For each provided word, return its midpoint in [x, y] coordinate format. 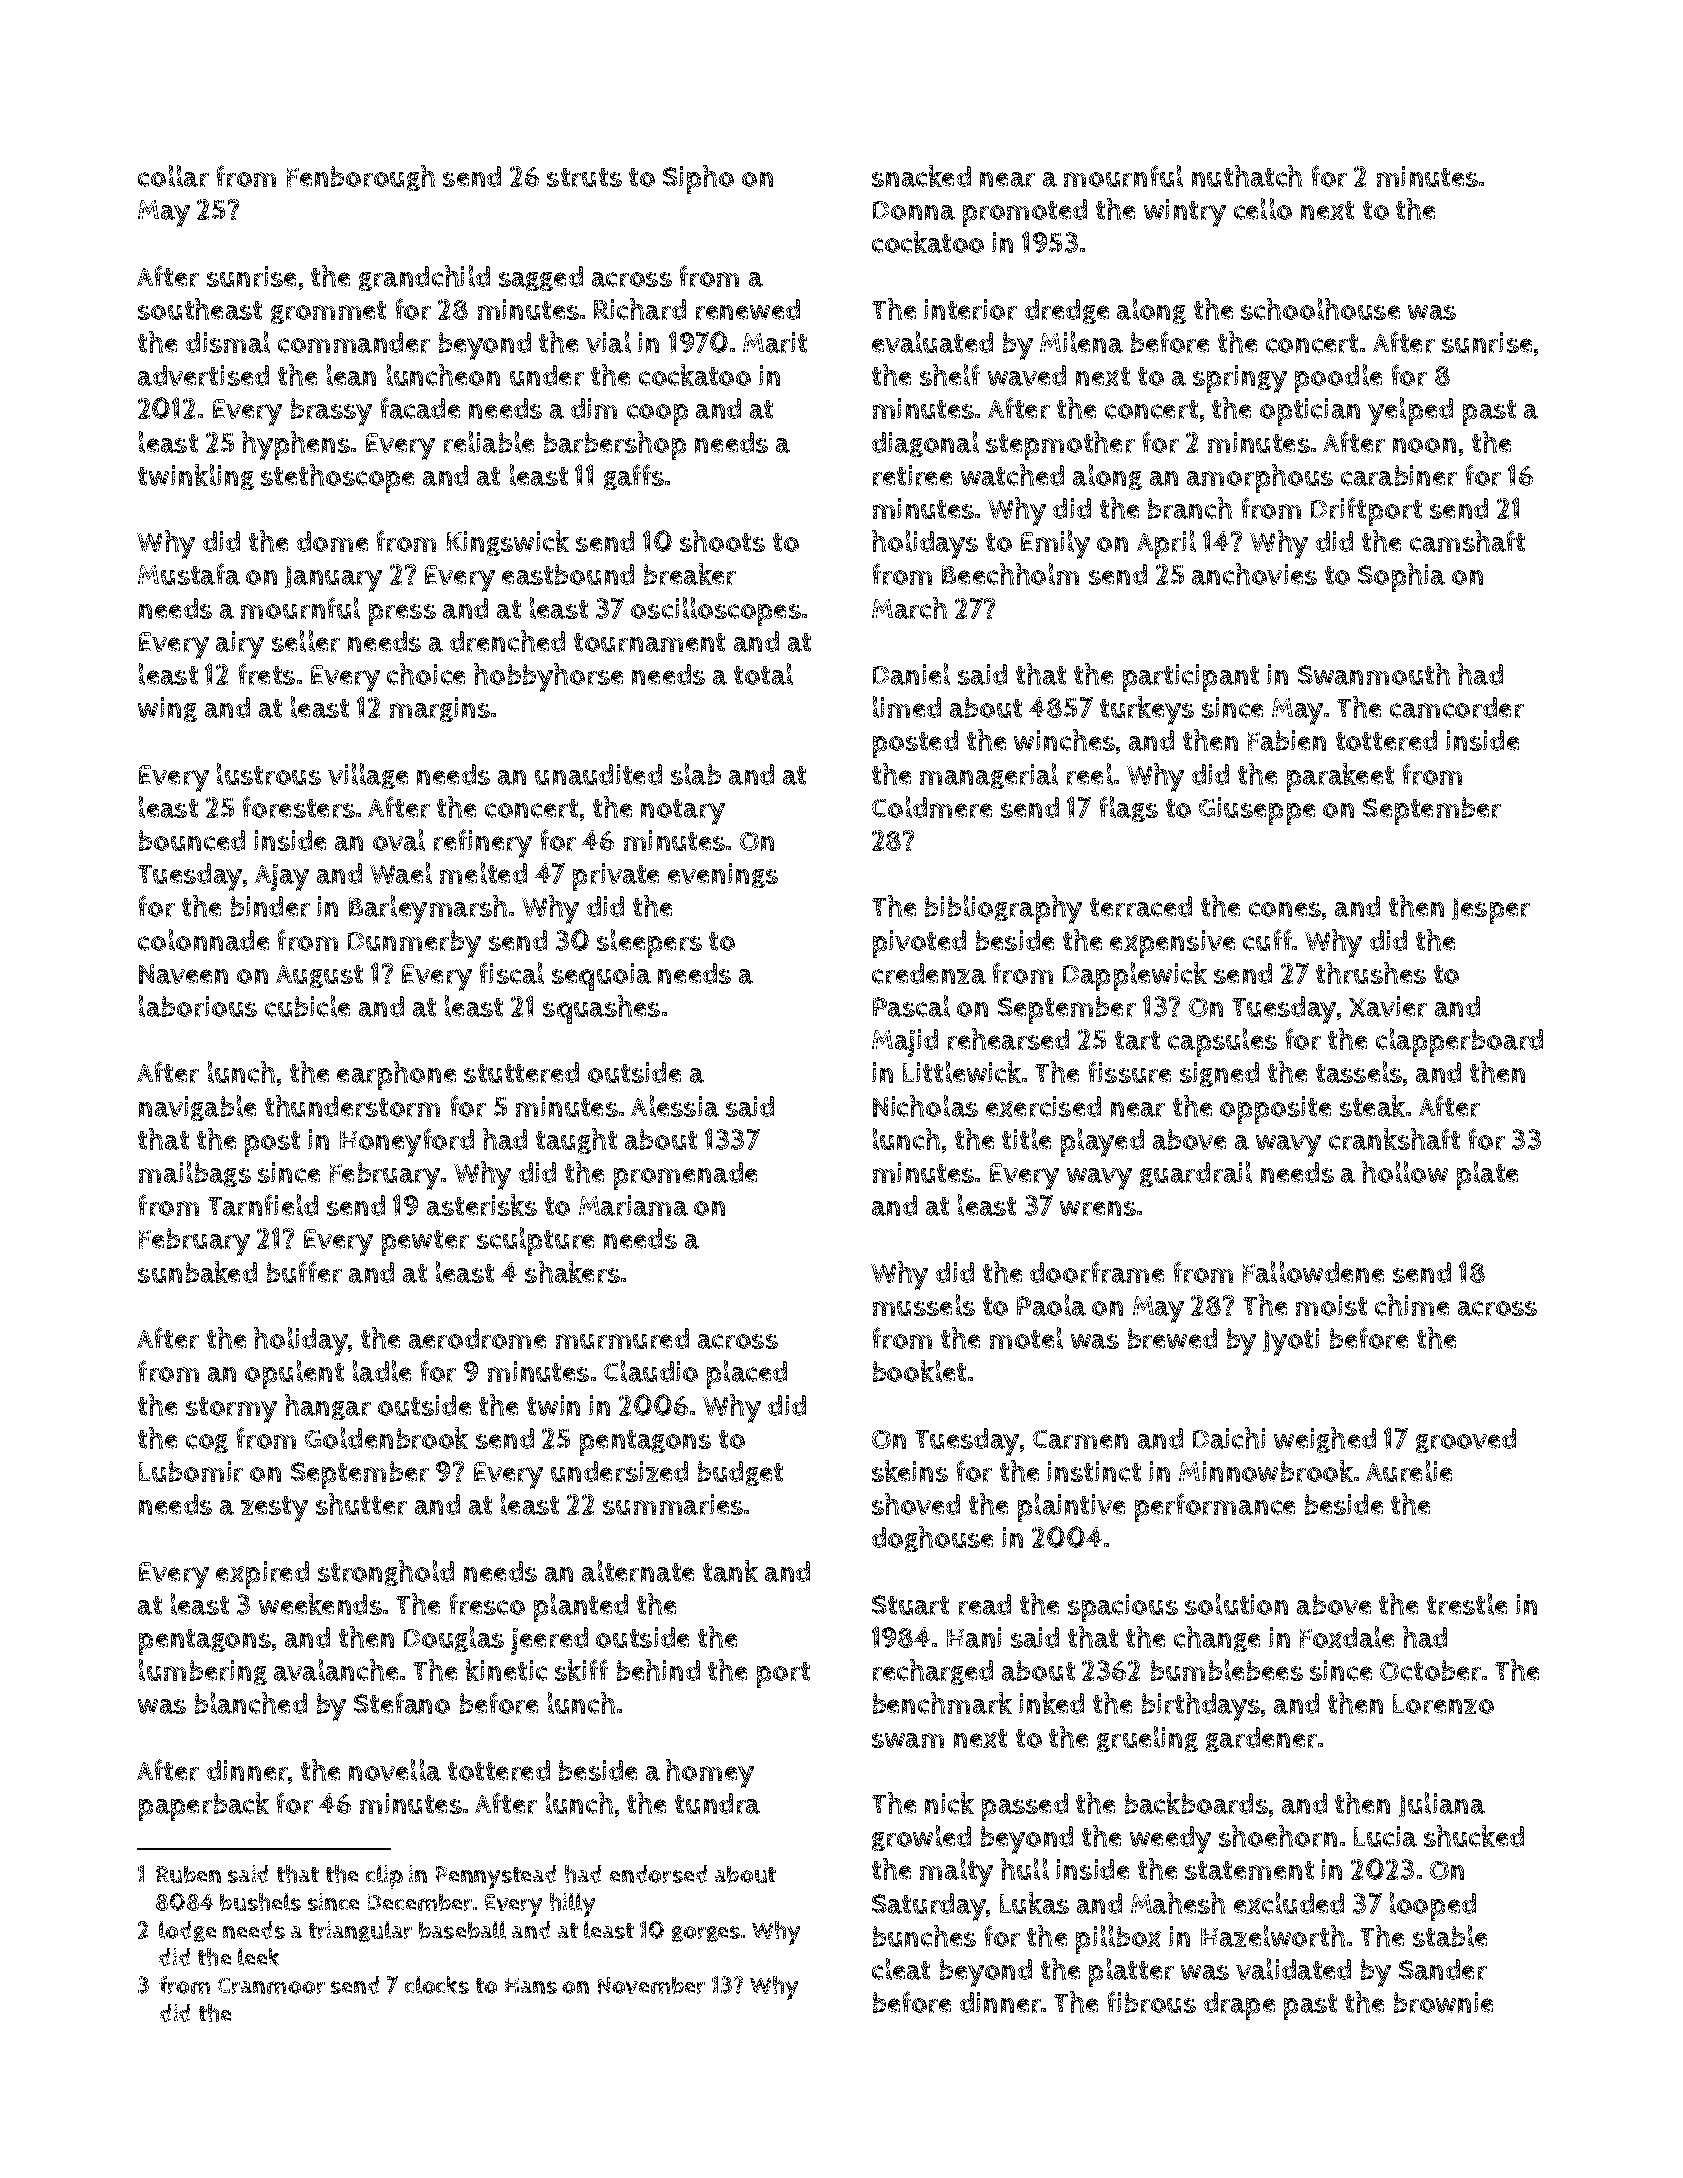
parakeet [1340, 777]
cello [1263, 209]
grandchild [424, 278]
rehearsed [1008, 1039]
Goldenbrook [386, 1438]
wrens [1098, 1208]
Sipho [698, 179]
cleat [901, 1969]
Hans [531, 1986]
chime [1412, 1305]
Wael [401, 873]
